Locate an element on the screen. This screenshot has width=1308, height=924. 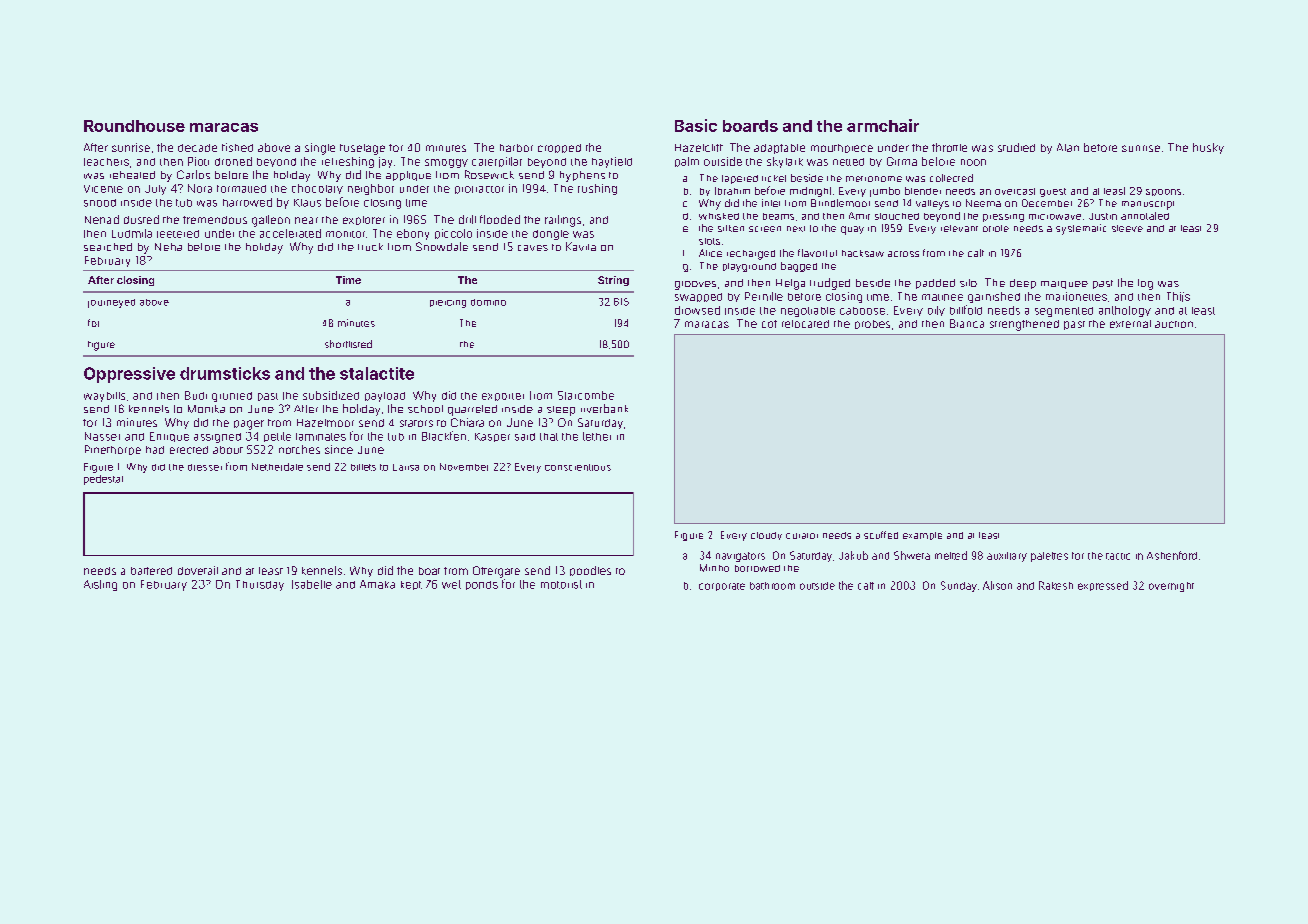
tether is located at coordinates (597, 436).
